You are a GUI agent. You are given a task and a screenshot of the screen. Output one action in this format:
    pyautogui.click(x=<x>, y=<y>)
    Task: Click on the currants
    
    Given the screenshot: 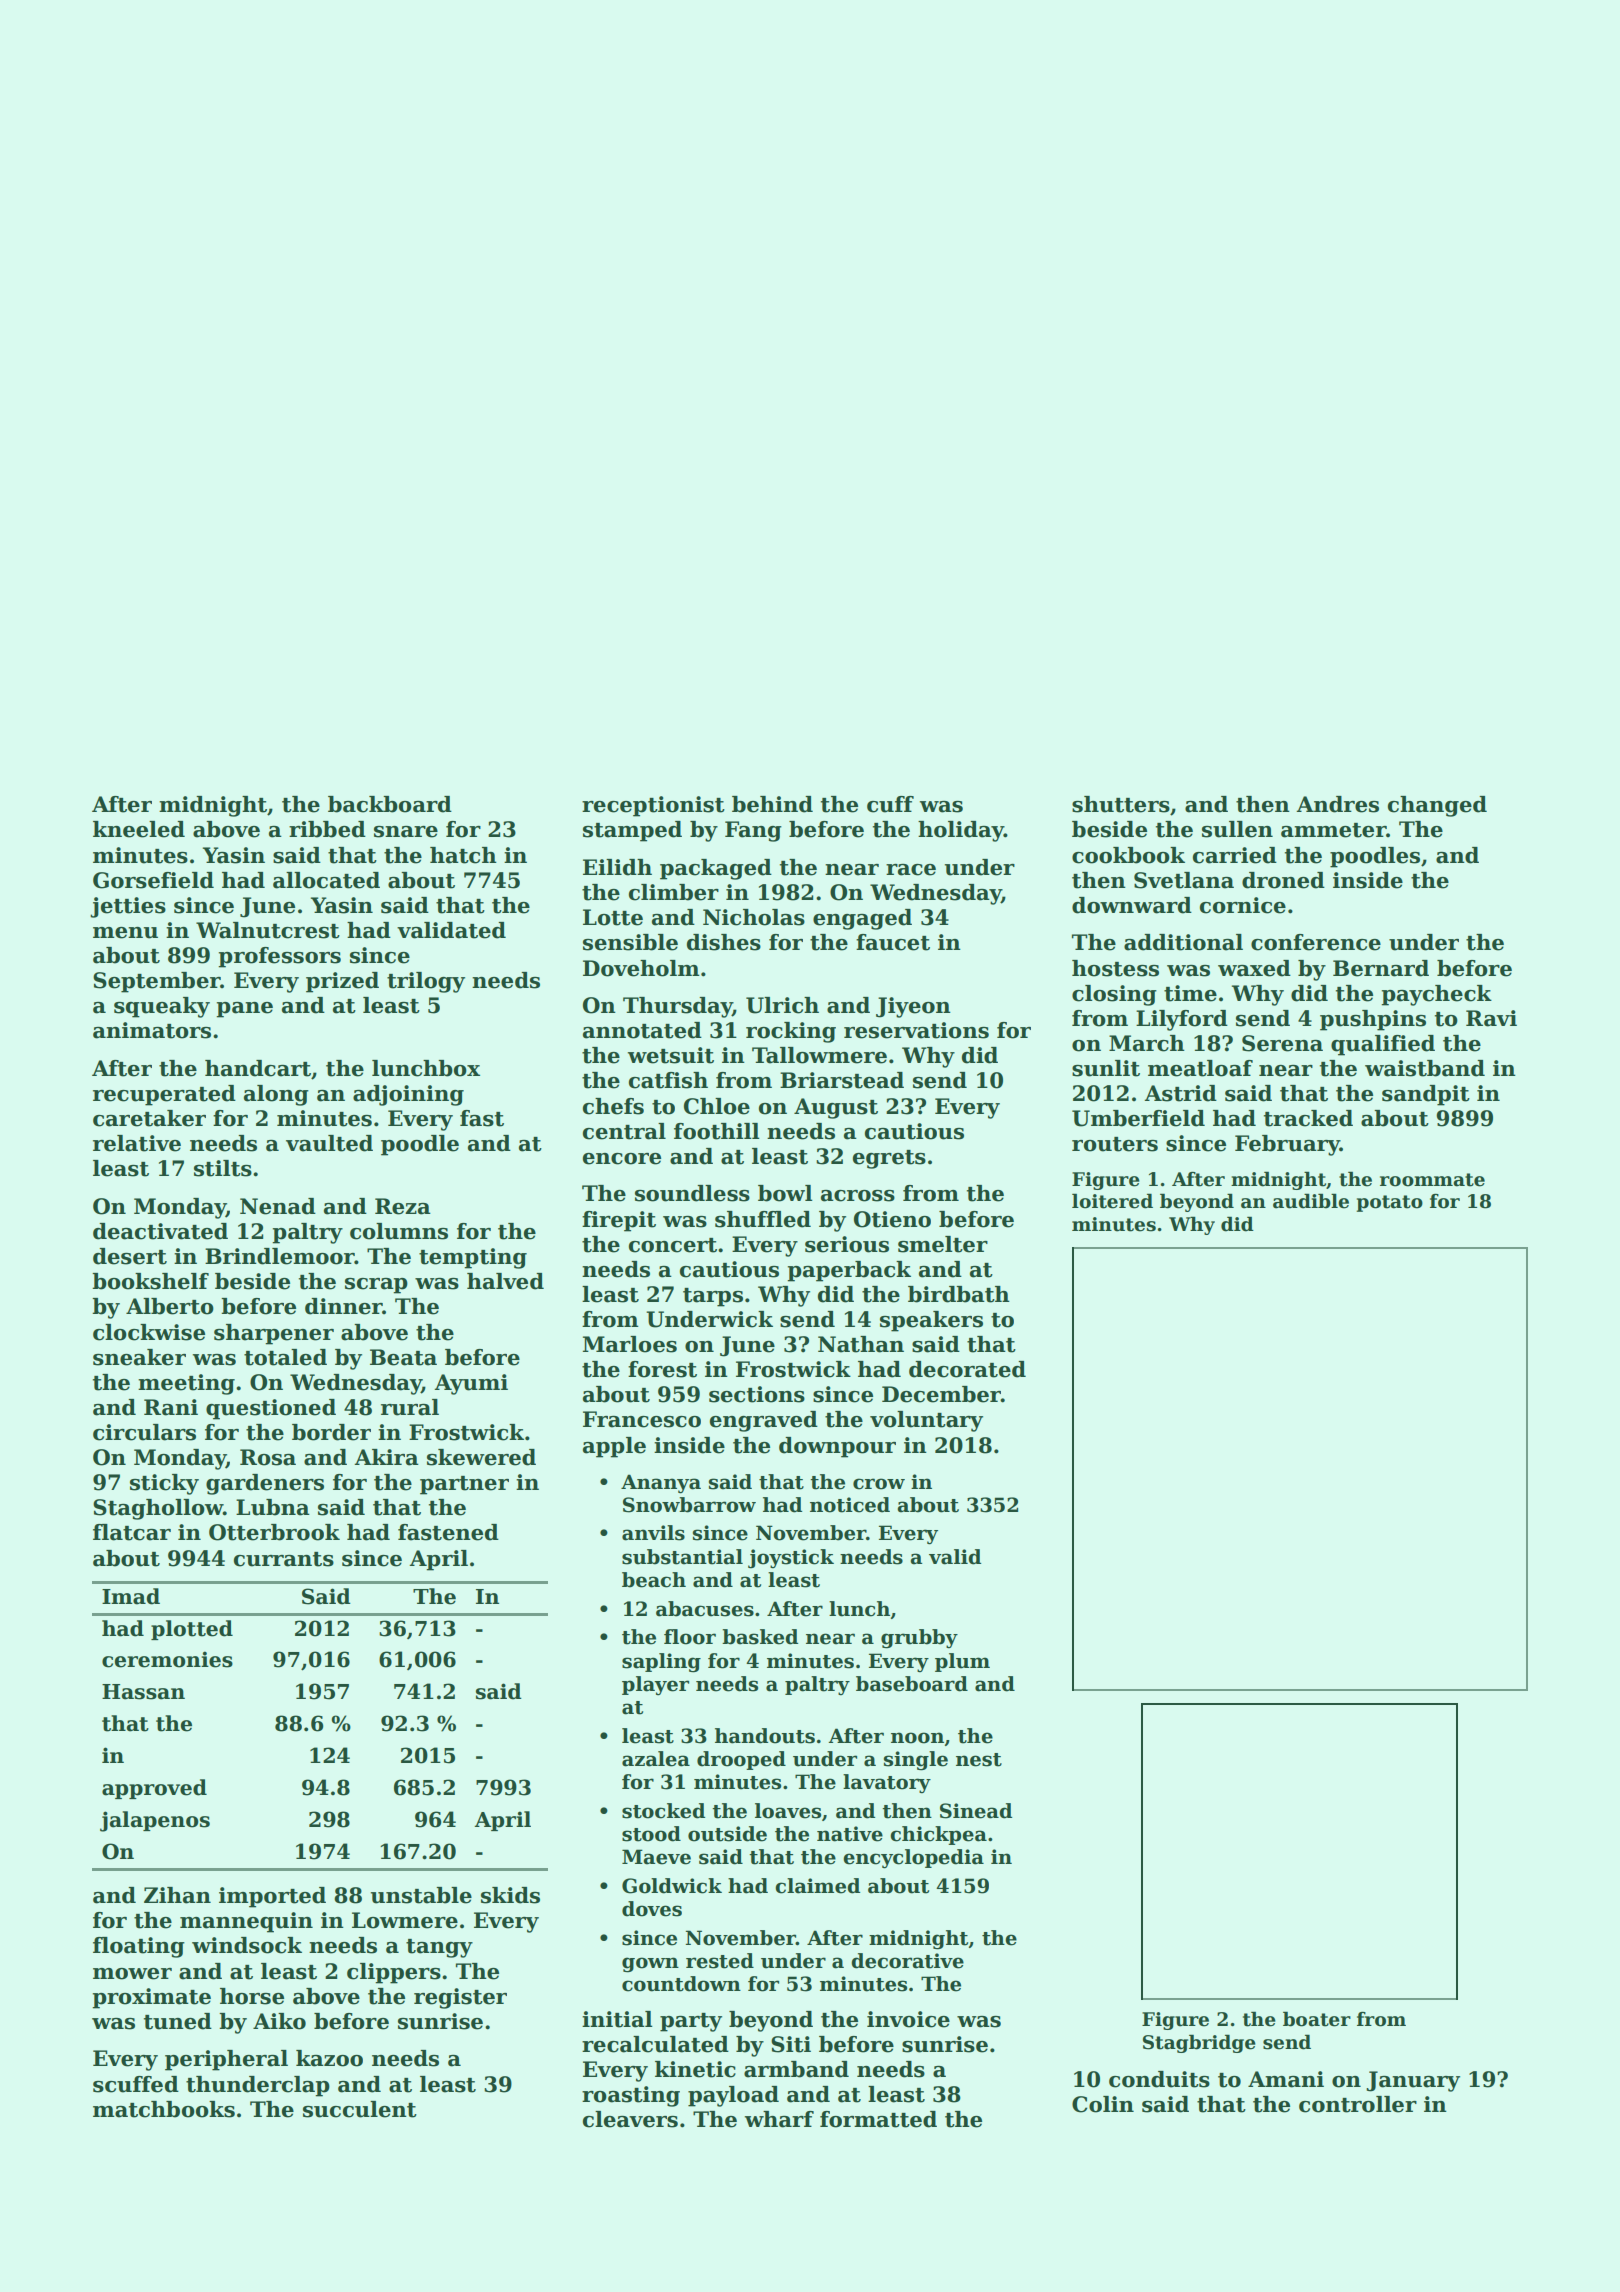 What is the action you would take?
    pyautogui.click(x=284, y=1559)
